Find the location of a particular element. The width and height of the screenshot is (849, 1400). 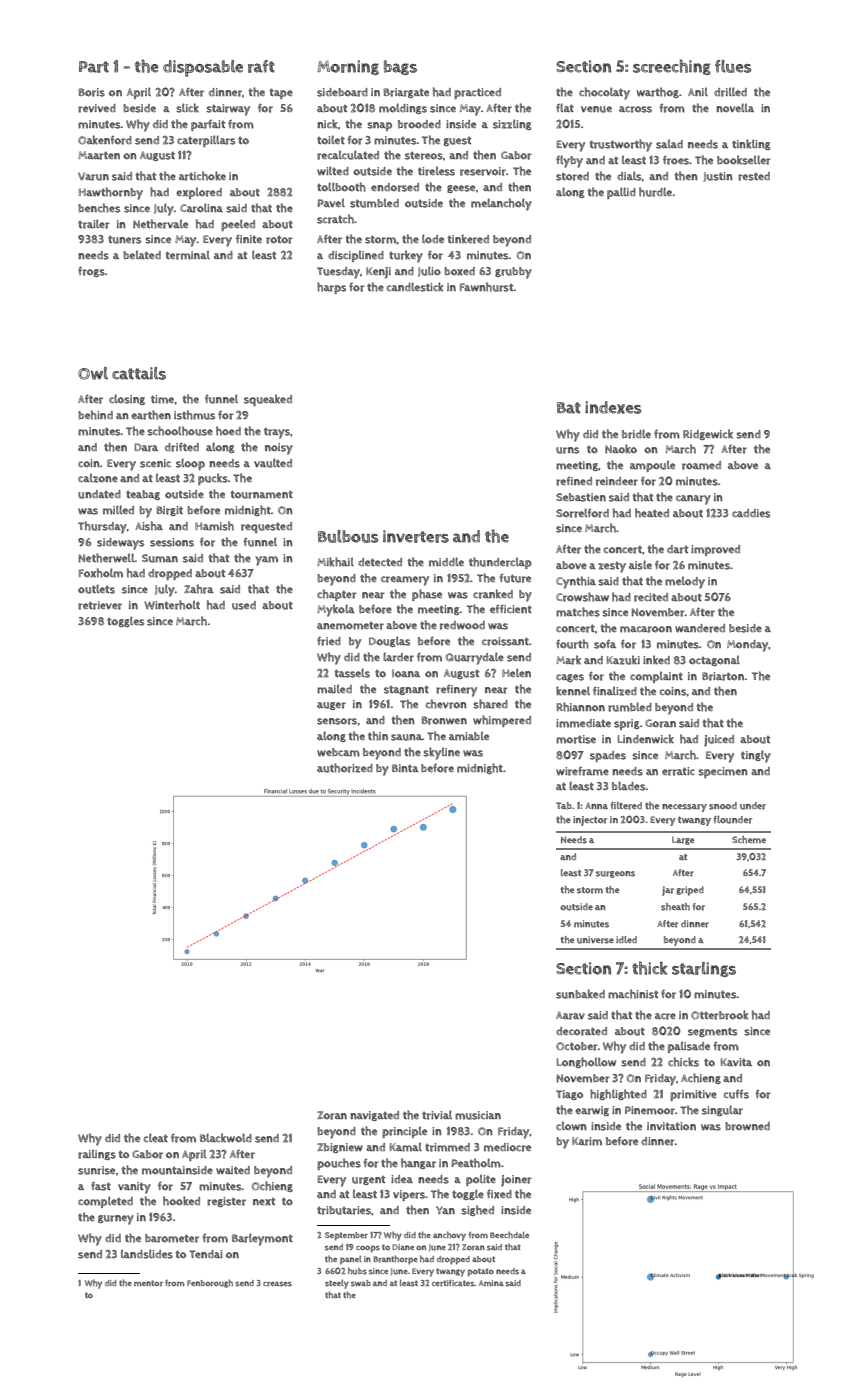

screeching is located at coordinates (672, 67).
